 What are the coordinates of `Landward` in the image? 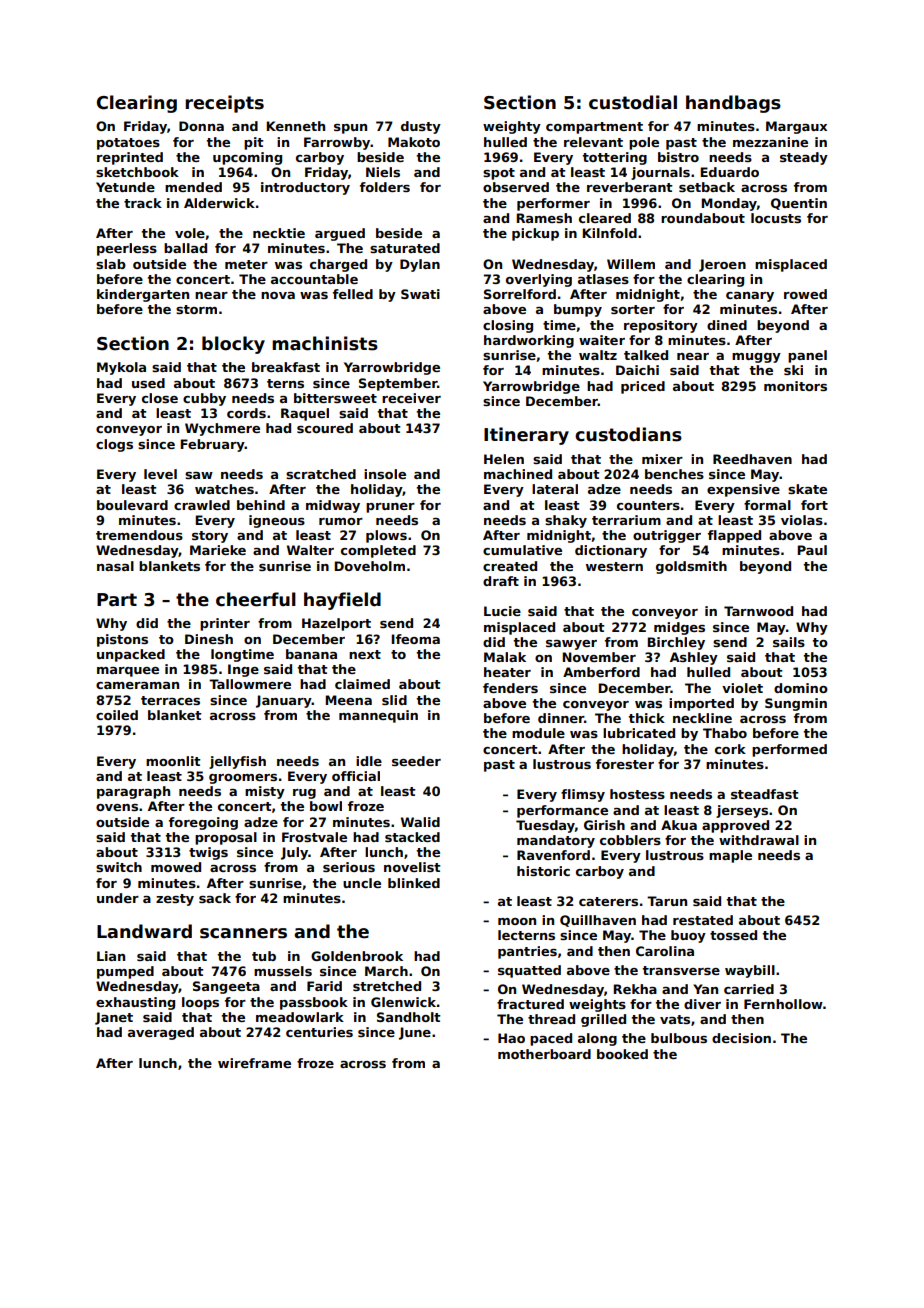 It's located at (144, 931).
